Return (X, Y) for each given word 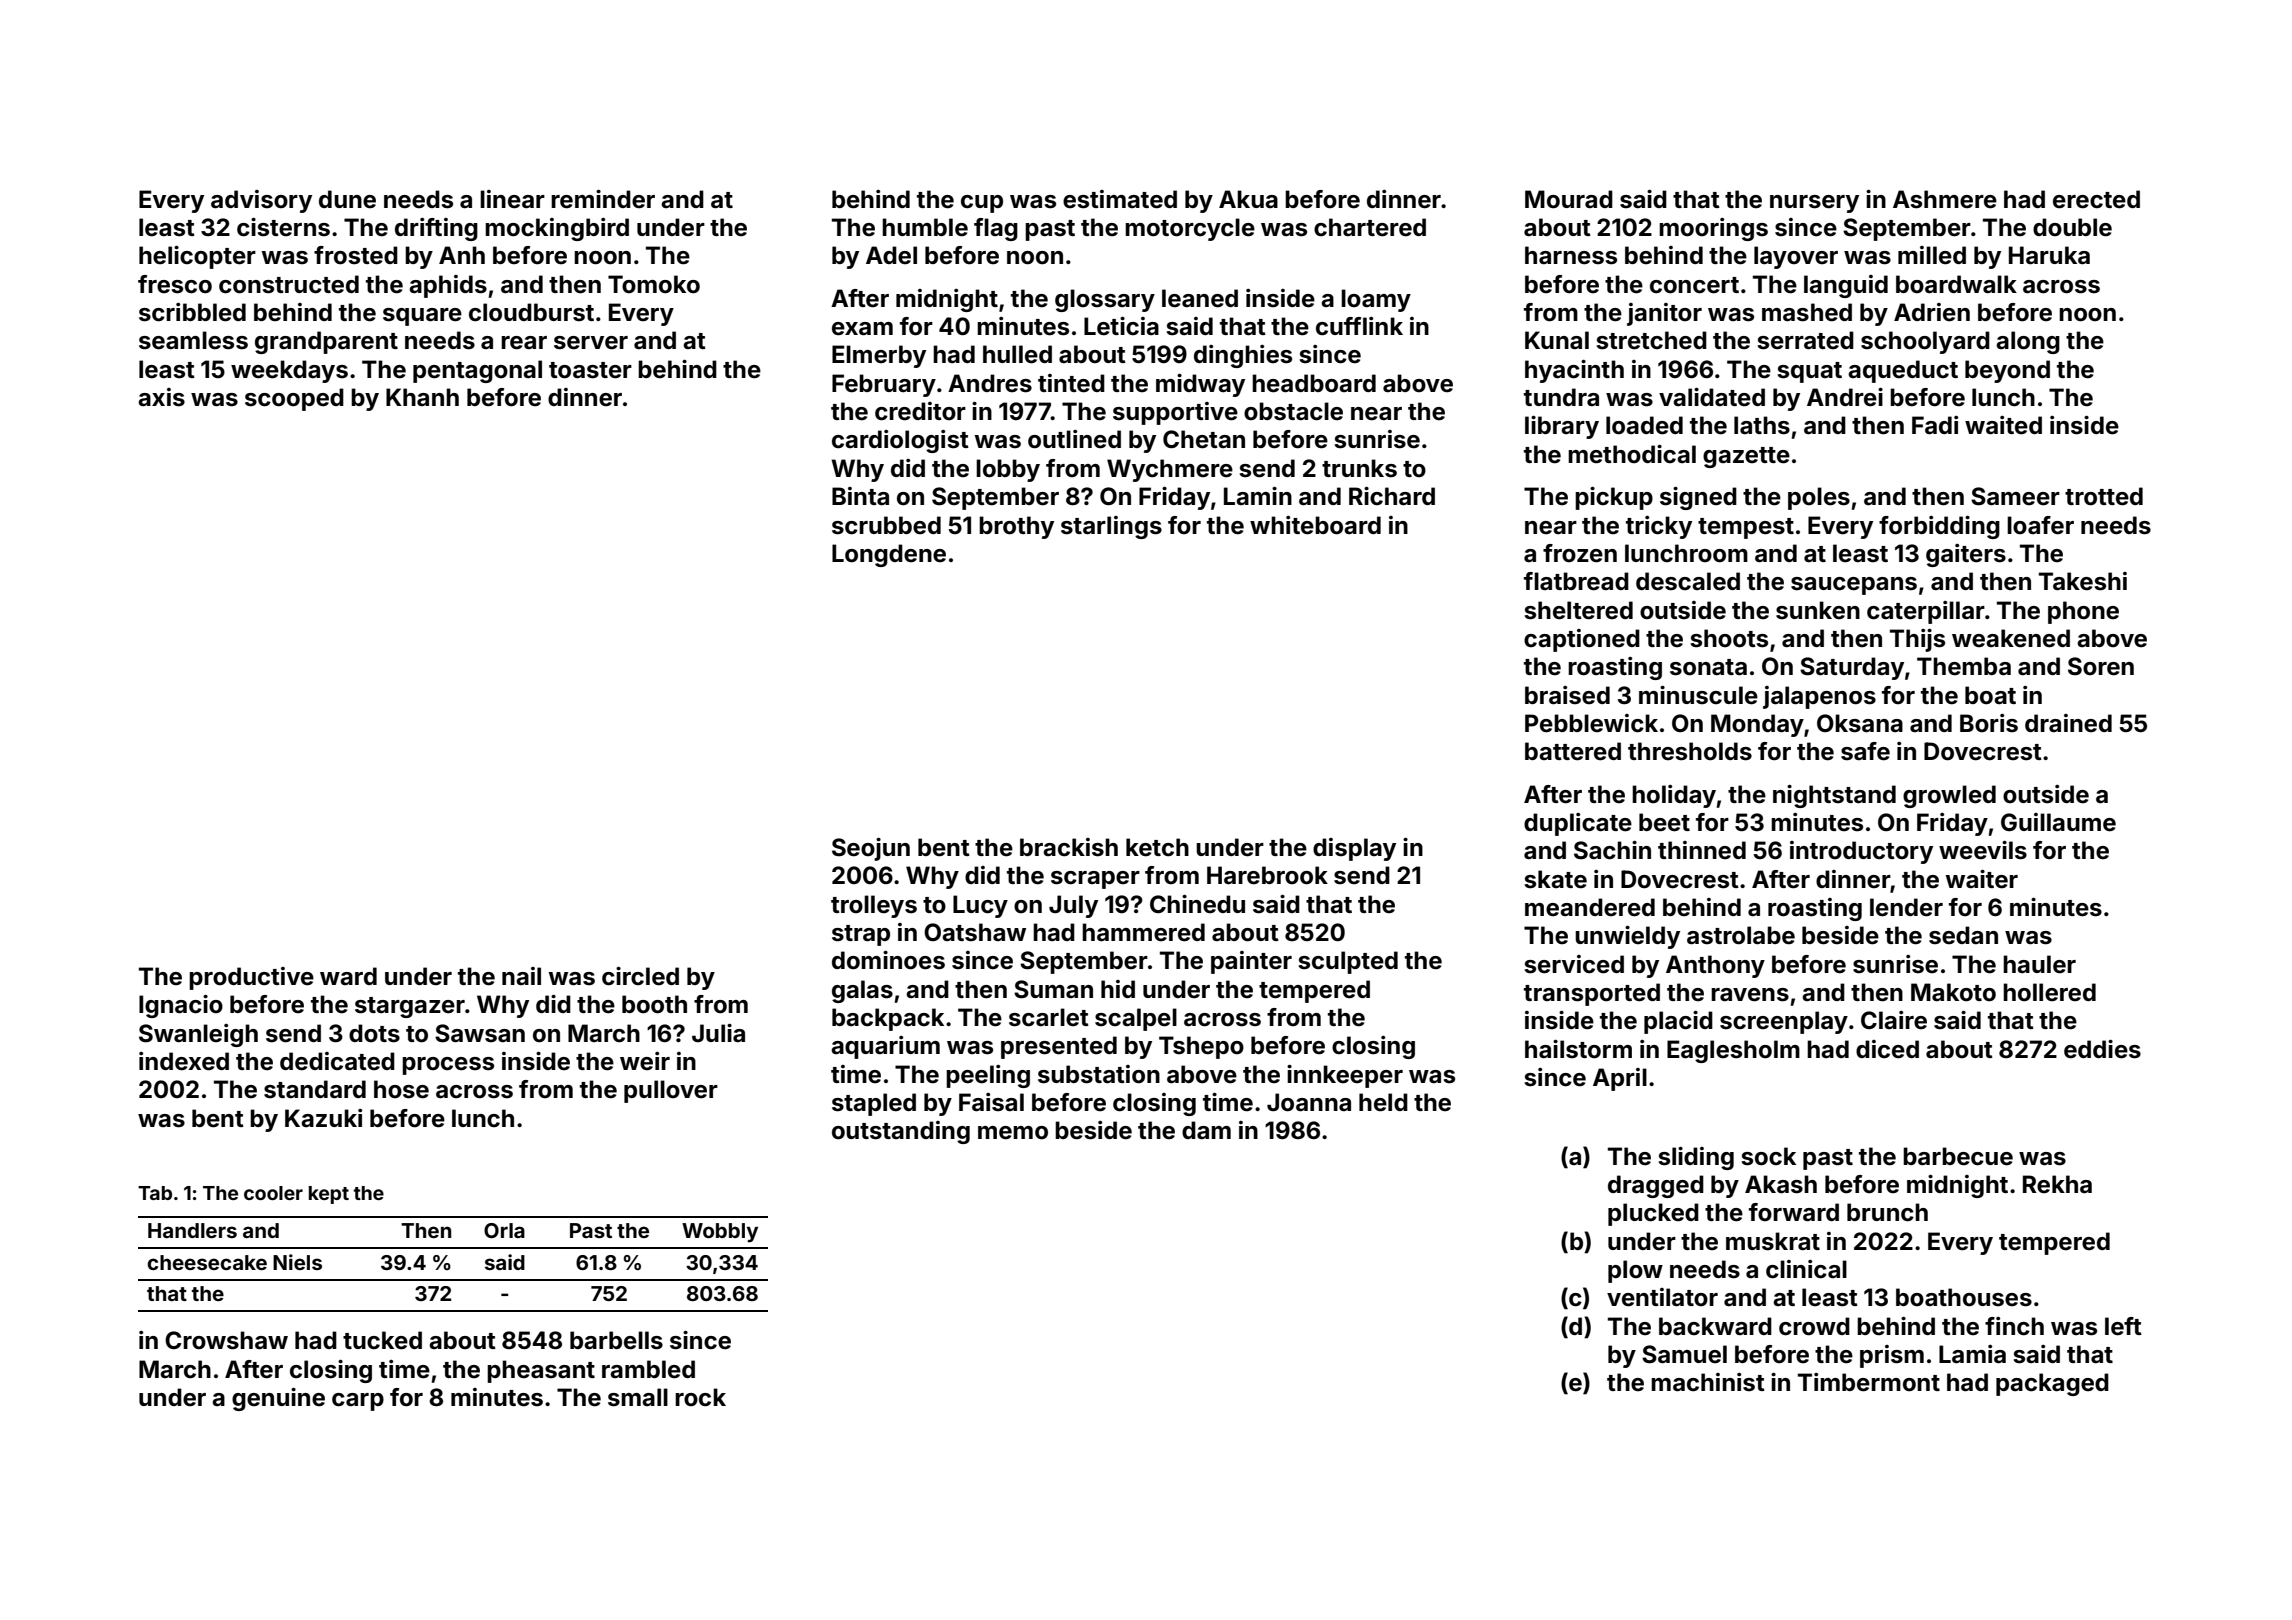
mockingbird (557, 229)
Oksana (1860, 723)
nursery (1814, 204)
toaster (590, 370)
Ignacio (181, 1006)
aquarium (885, 1047)
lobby (1008, 470)
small (638, 1397)
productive (251, 978)
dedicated (337, 1061)
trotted (2104, 496)
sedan (1963, 935)
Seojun (871, 849)
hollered (2049, 992)
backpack (888, 1019)
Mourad (1569, 199)
